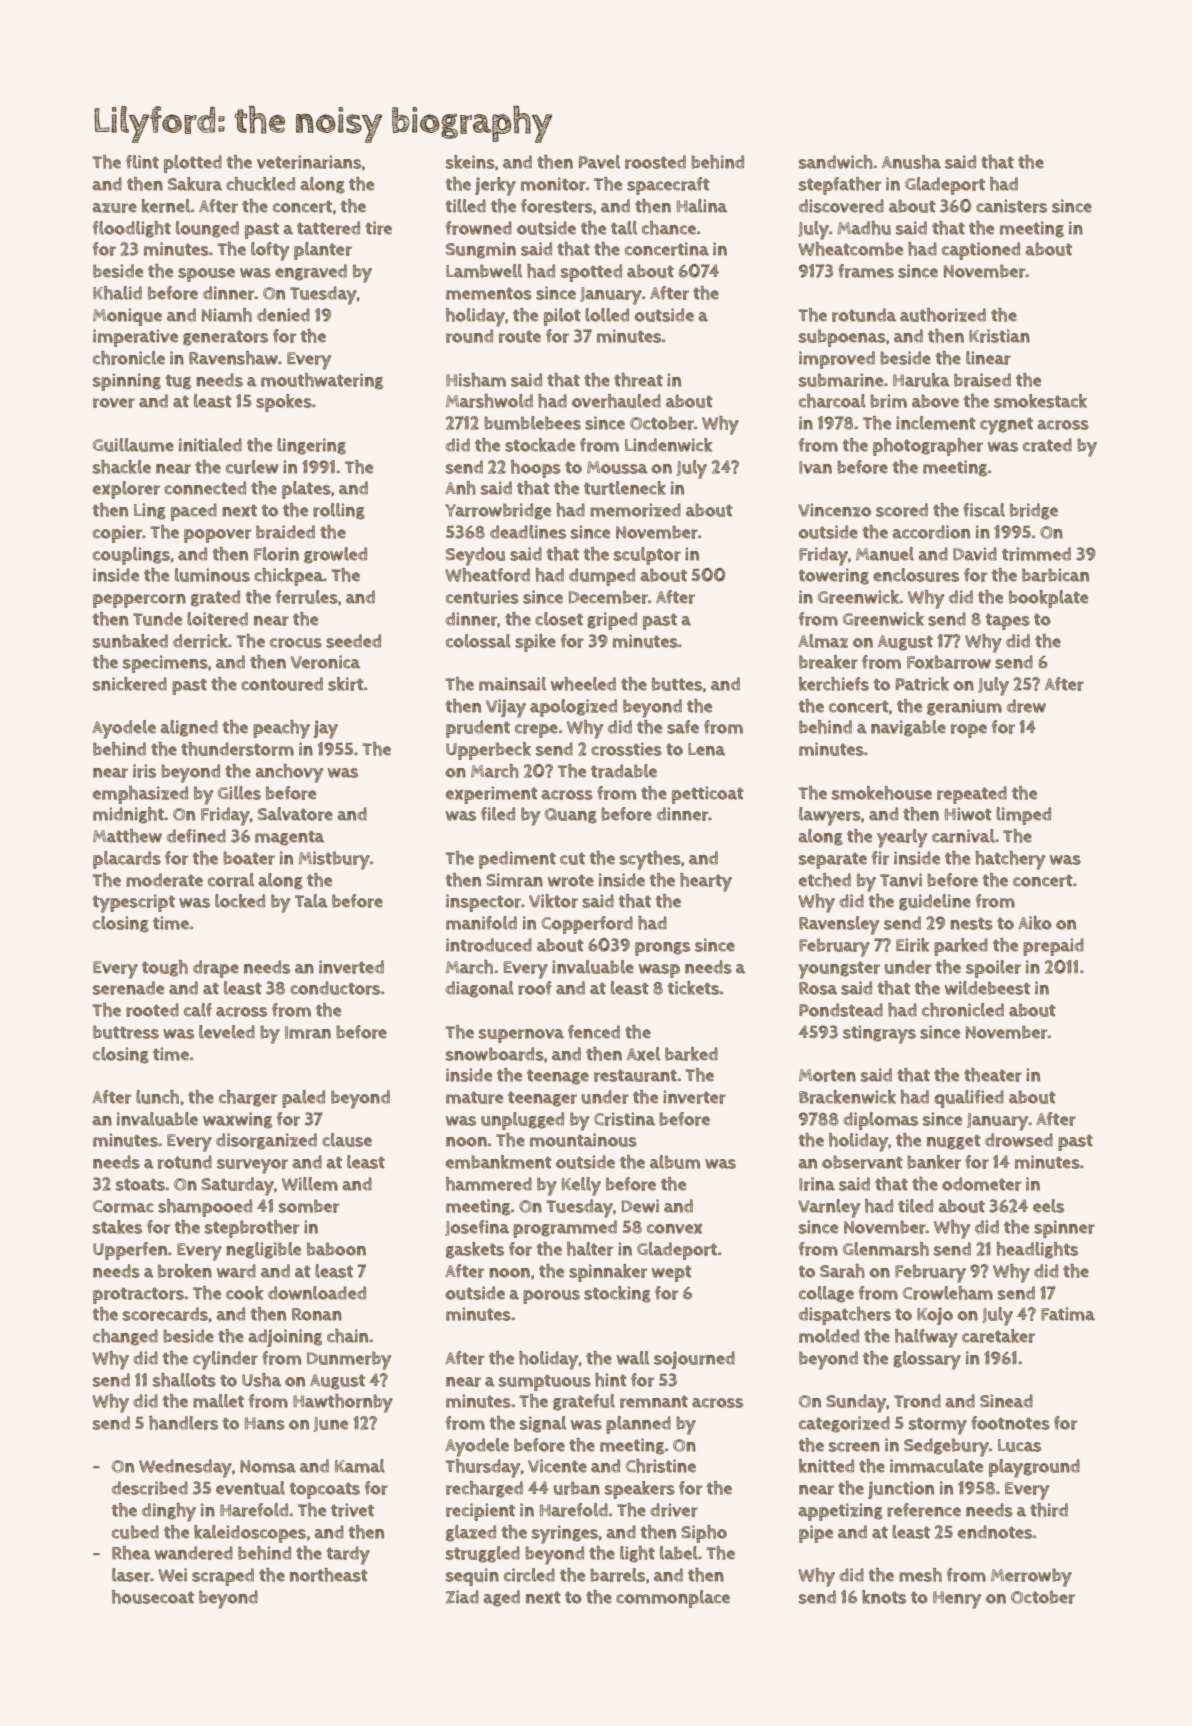 This document has height=1726, width=1192. Describe the element at coordinates (969, 1099) in the document. I see `qualified` at that location.
